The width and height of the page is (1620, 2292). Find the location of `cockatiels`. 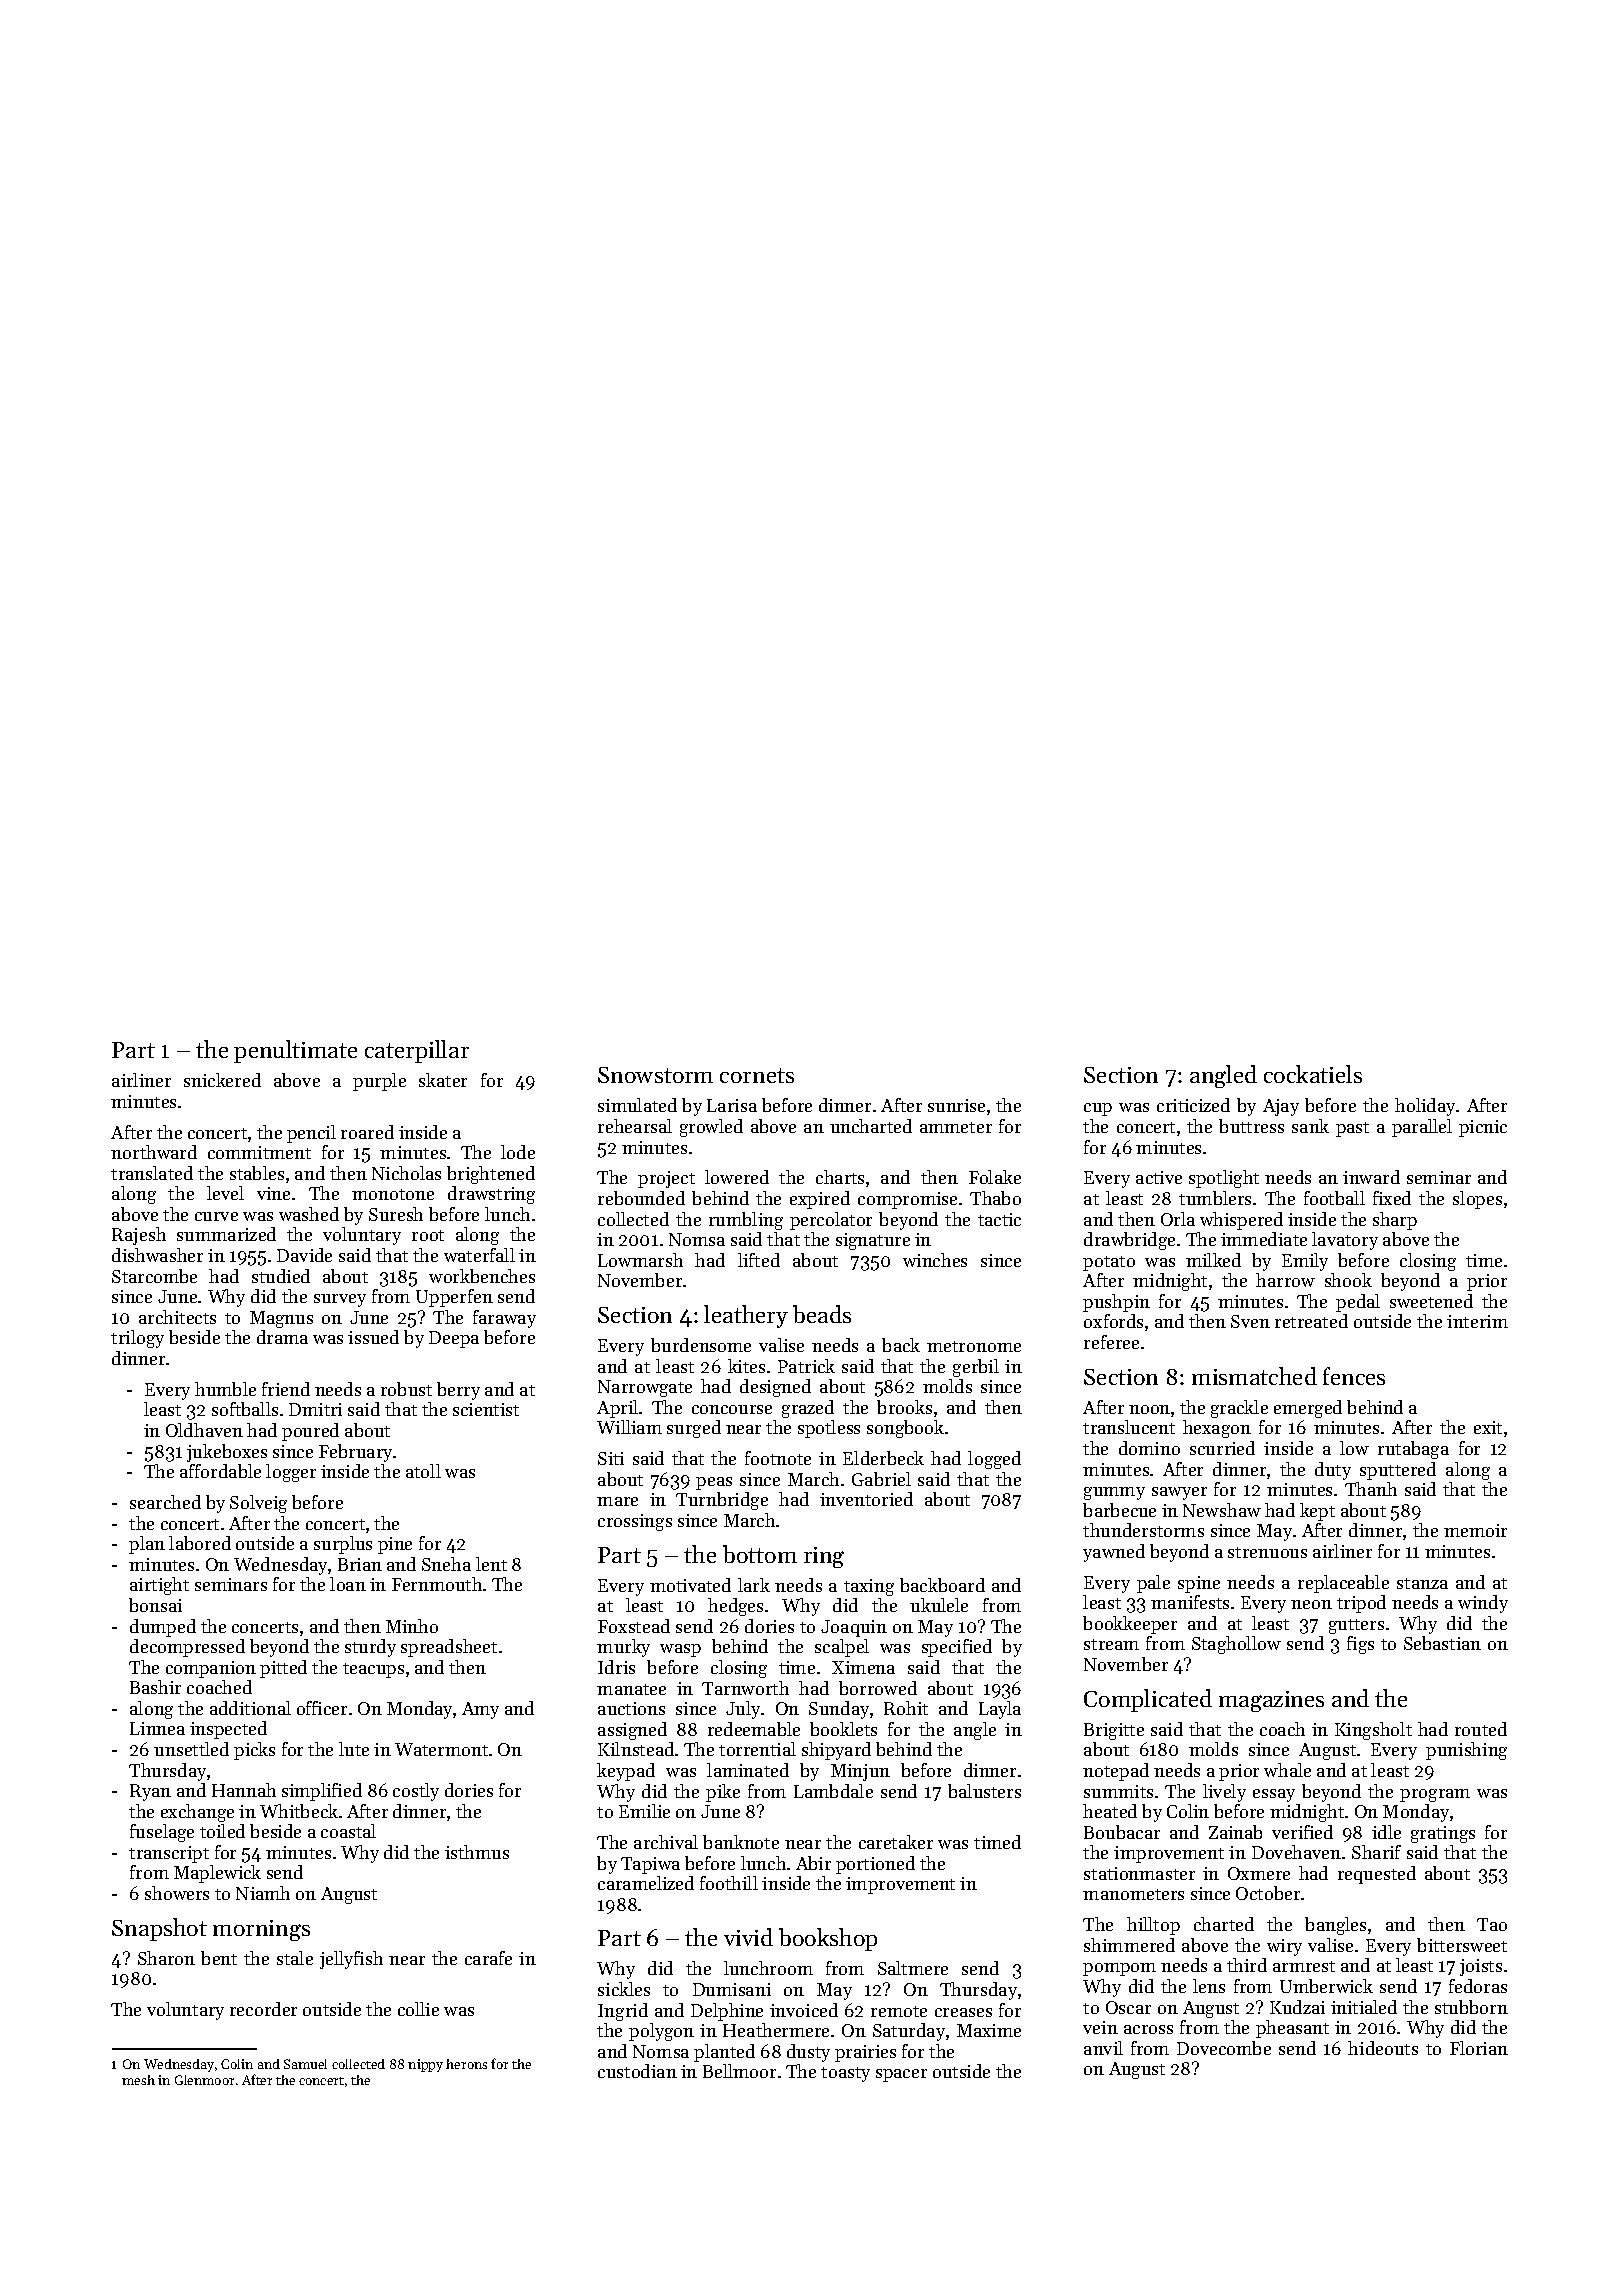

cockatiels is located at coordinates (1313, 1074).
